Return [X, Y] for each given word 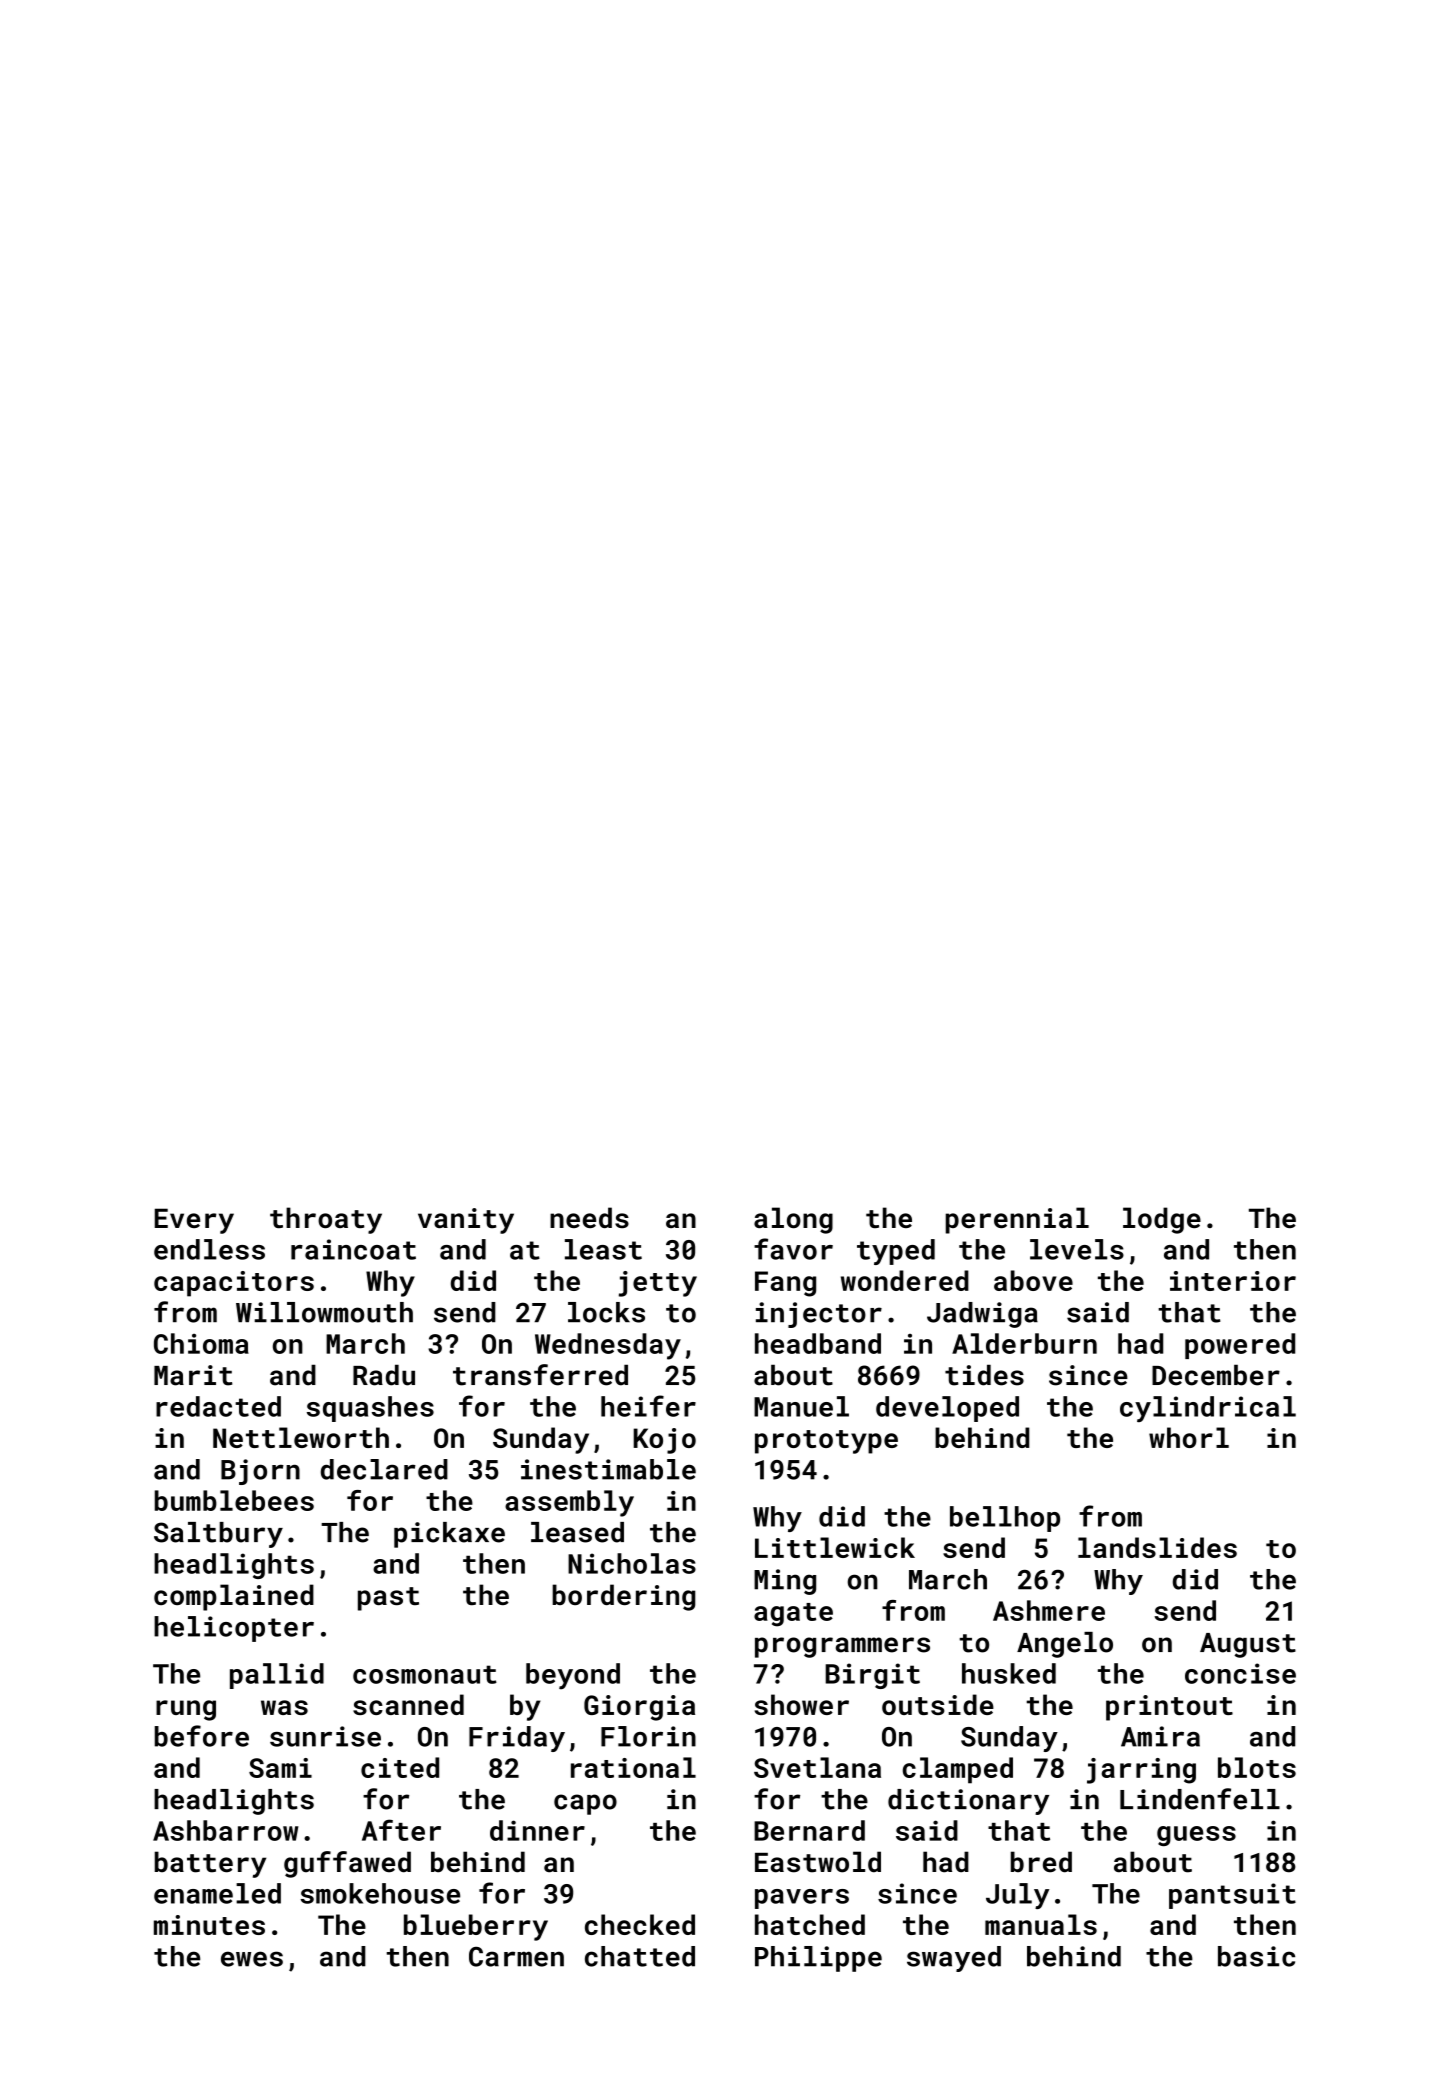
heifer [648, 1406]
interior [1233, 1281]
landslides [1157, 1547]
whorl [1189, 1437]
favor [793, 1249]
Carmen [516, 1956]
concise [1240, 1673]
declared [384, 1469]
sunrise [325, 1736]
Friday [517, 1739]
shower [802, 1704]
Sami [280, 1768]
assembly [569, 1503]
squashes [370, 1409]
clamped [958, 1770]
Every [194, 1221]
